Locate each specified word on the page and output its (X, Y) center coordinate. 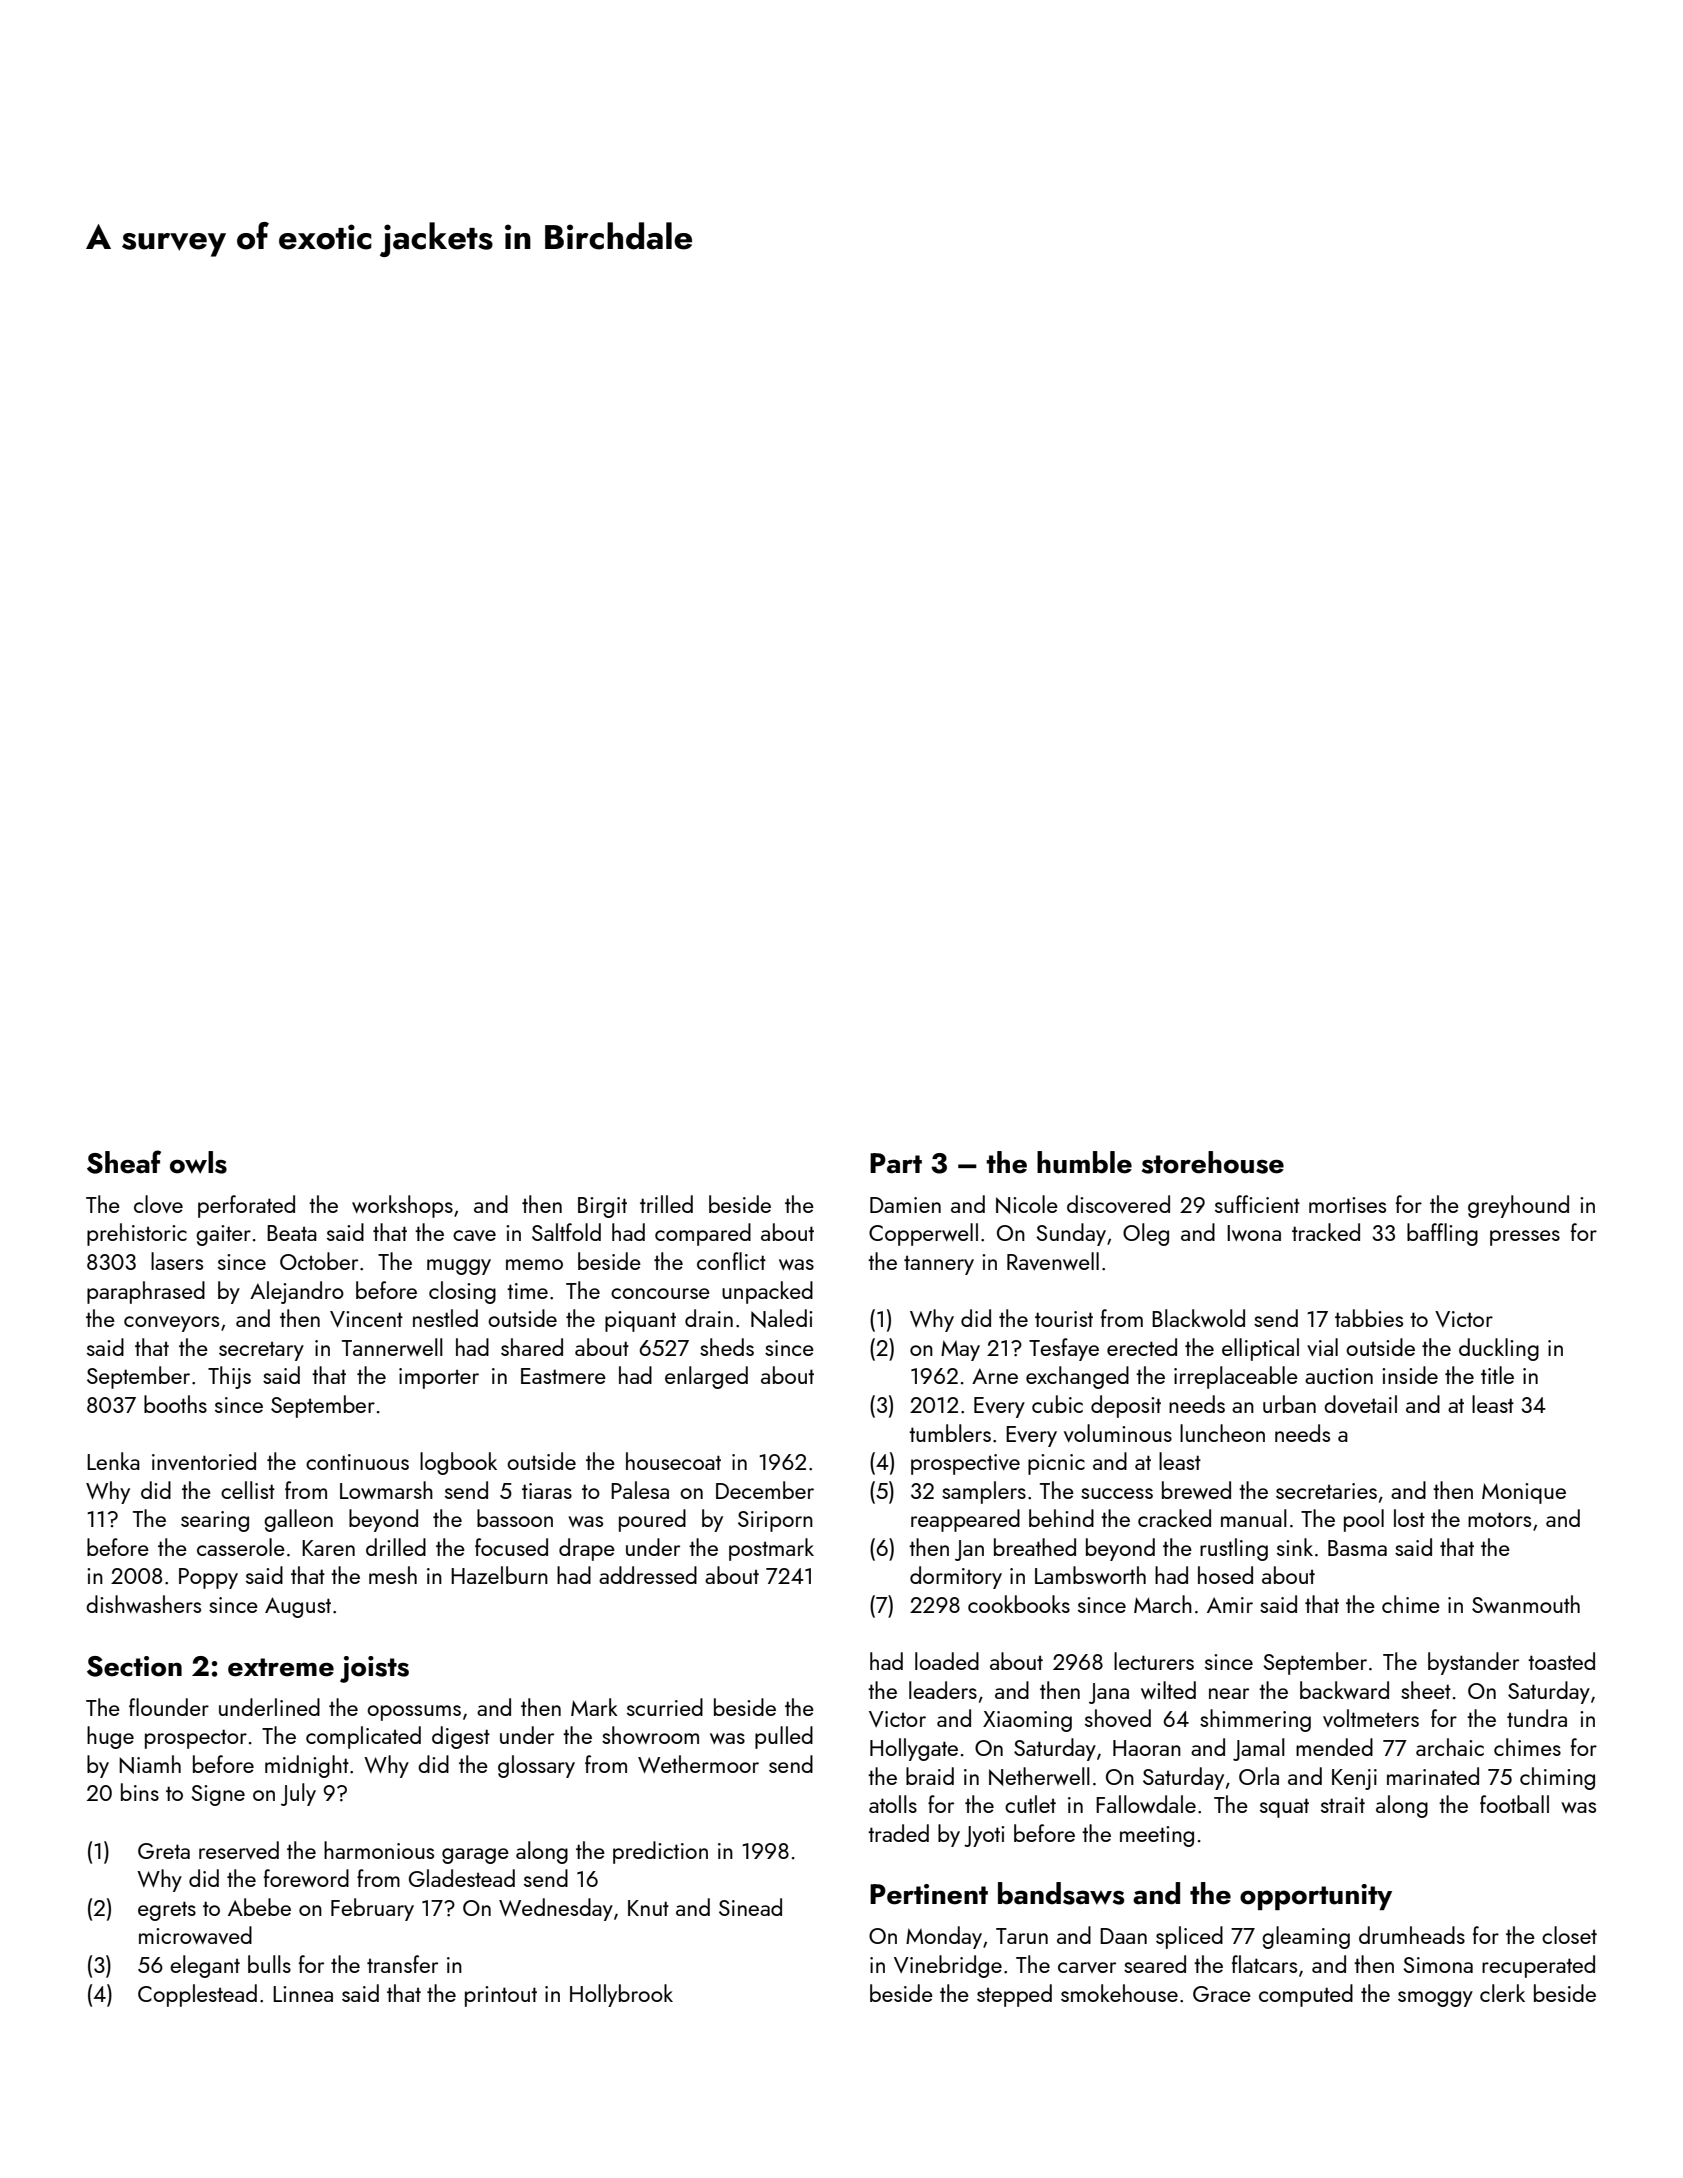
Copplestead (197, 1995)
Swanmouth (1526, 1604)
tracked (1326, 1232)
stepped (1014, 1995)
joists (374, 1669)
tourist (1064, 1319)
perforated (246, 1206)
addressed (648, 1575)
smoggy (1435, 1999)
